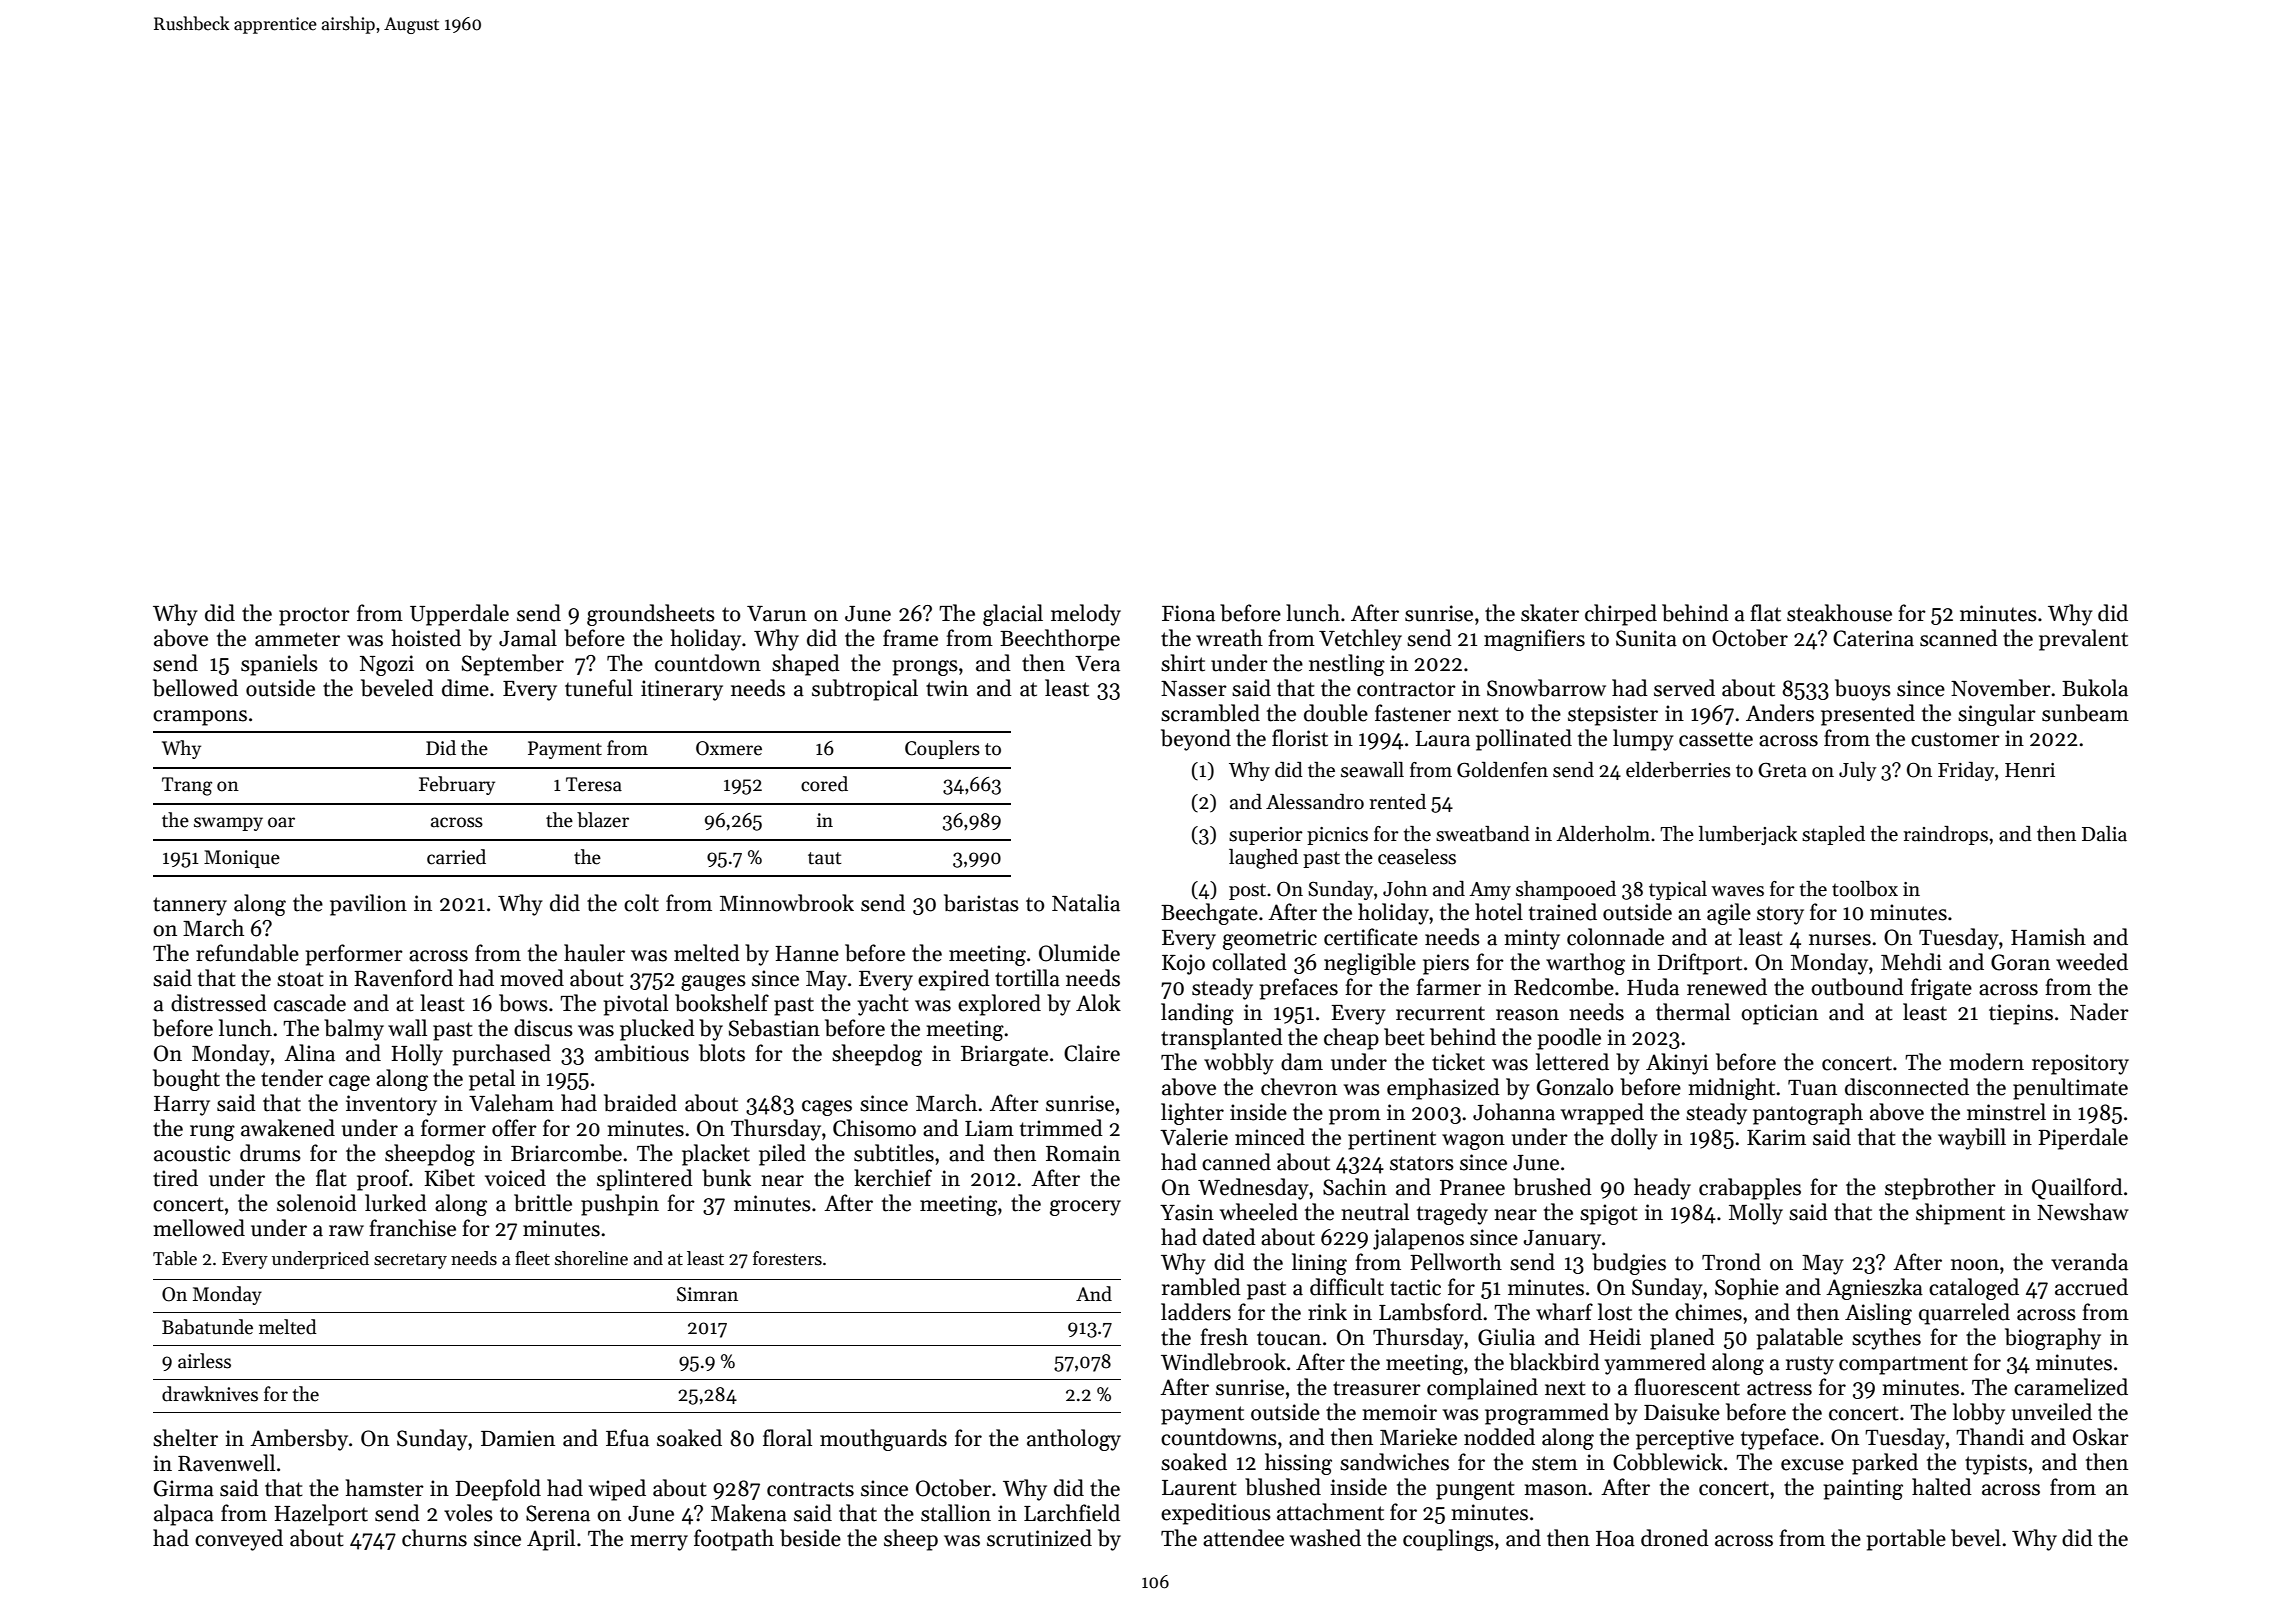 The image size is (2282, 1614). What do you see at coordinates (239, 1540) in the page?
I see `conveyed` at bounding box center [239, 1540].
